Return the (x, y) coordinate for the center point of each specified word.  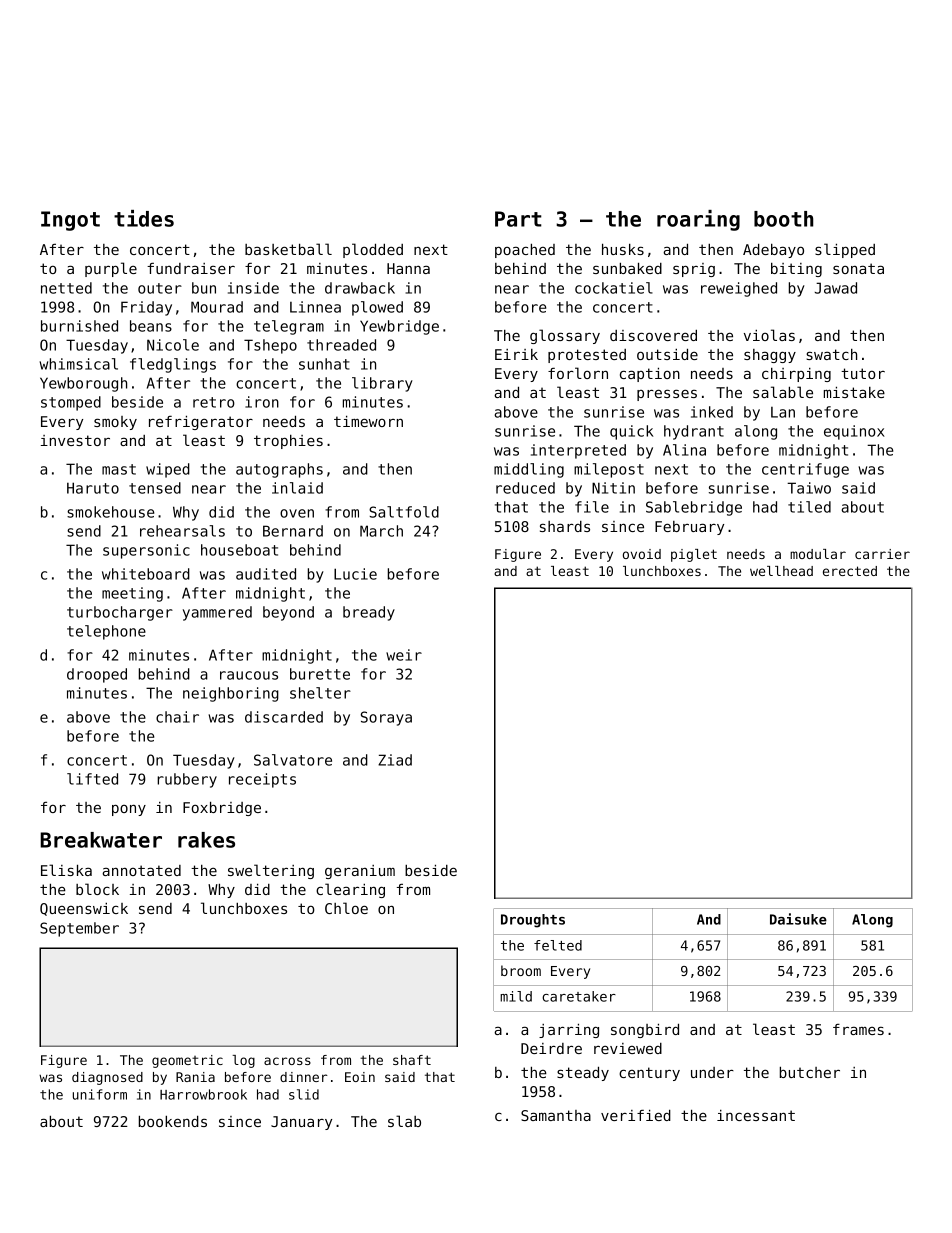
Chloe (346, 908)
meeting (132, 594)
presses (667, 395)
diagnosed (107, 1078)
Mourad (217, 307)
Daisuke (798, 919)
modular (818, 554)
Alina (684, 450)
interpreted (578, 451)
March (381, 531)
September (79, 929)
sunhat (324, 364)
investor (75, 440)
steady (583, 1074)
